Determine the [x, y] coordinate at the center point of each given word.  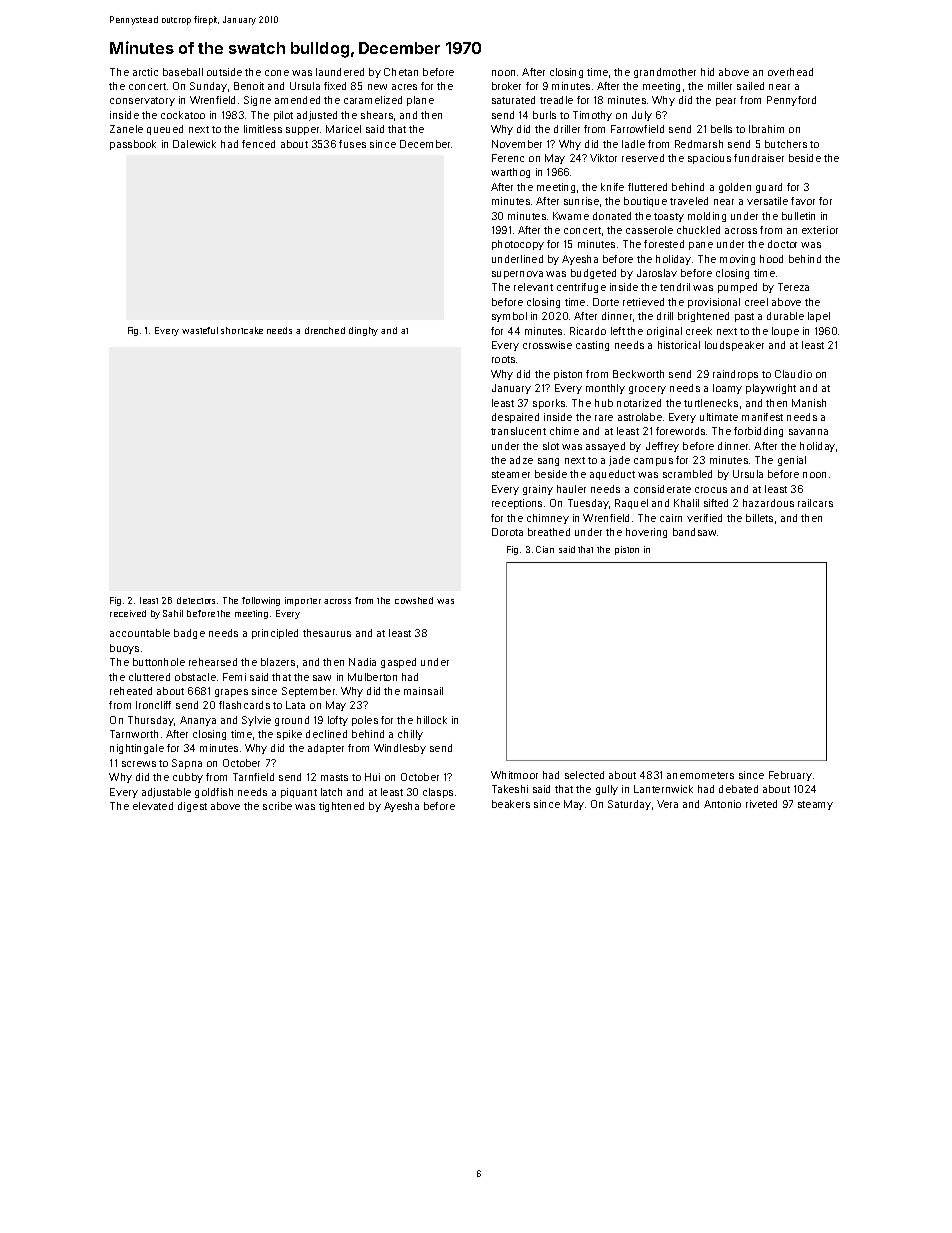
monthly [605, 389]
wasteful [200, 330]
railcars [815, 503]
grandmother [665, 73]
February [790, 776]
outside [224, 72]
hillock [432, 720]
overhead [790, 72]
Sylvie [256, 721]
